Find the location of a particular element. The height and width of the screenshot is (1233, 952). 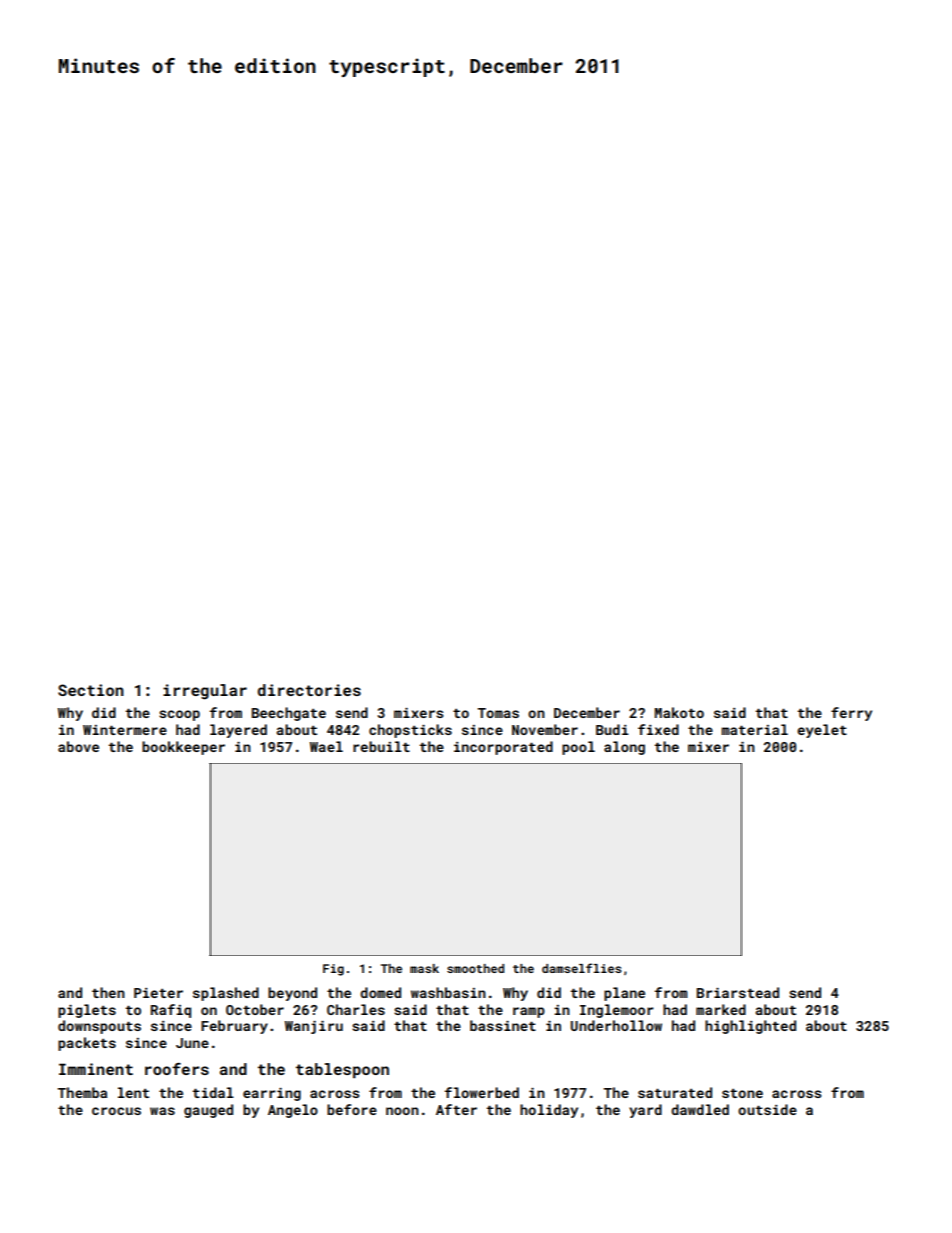

material is located at coordinates (755, 729).
